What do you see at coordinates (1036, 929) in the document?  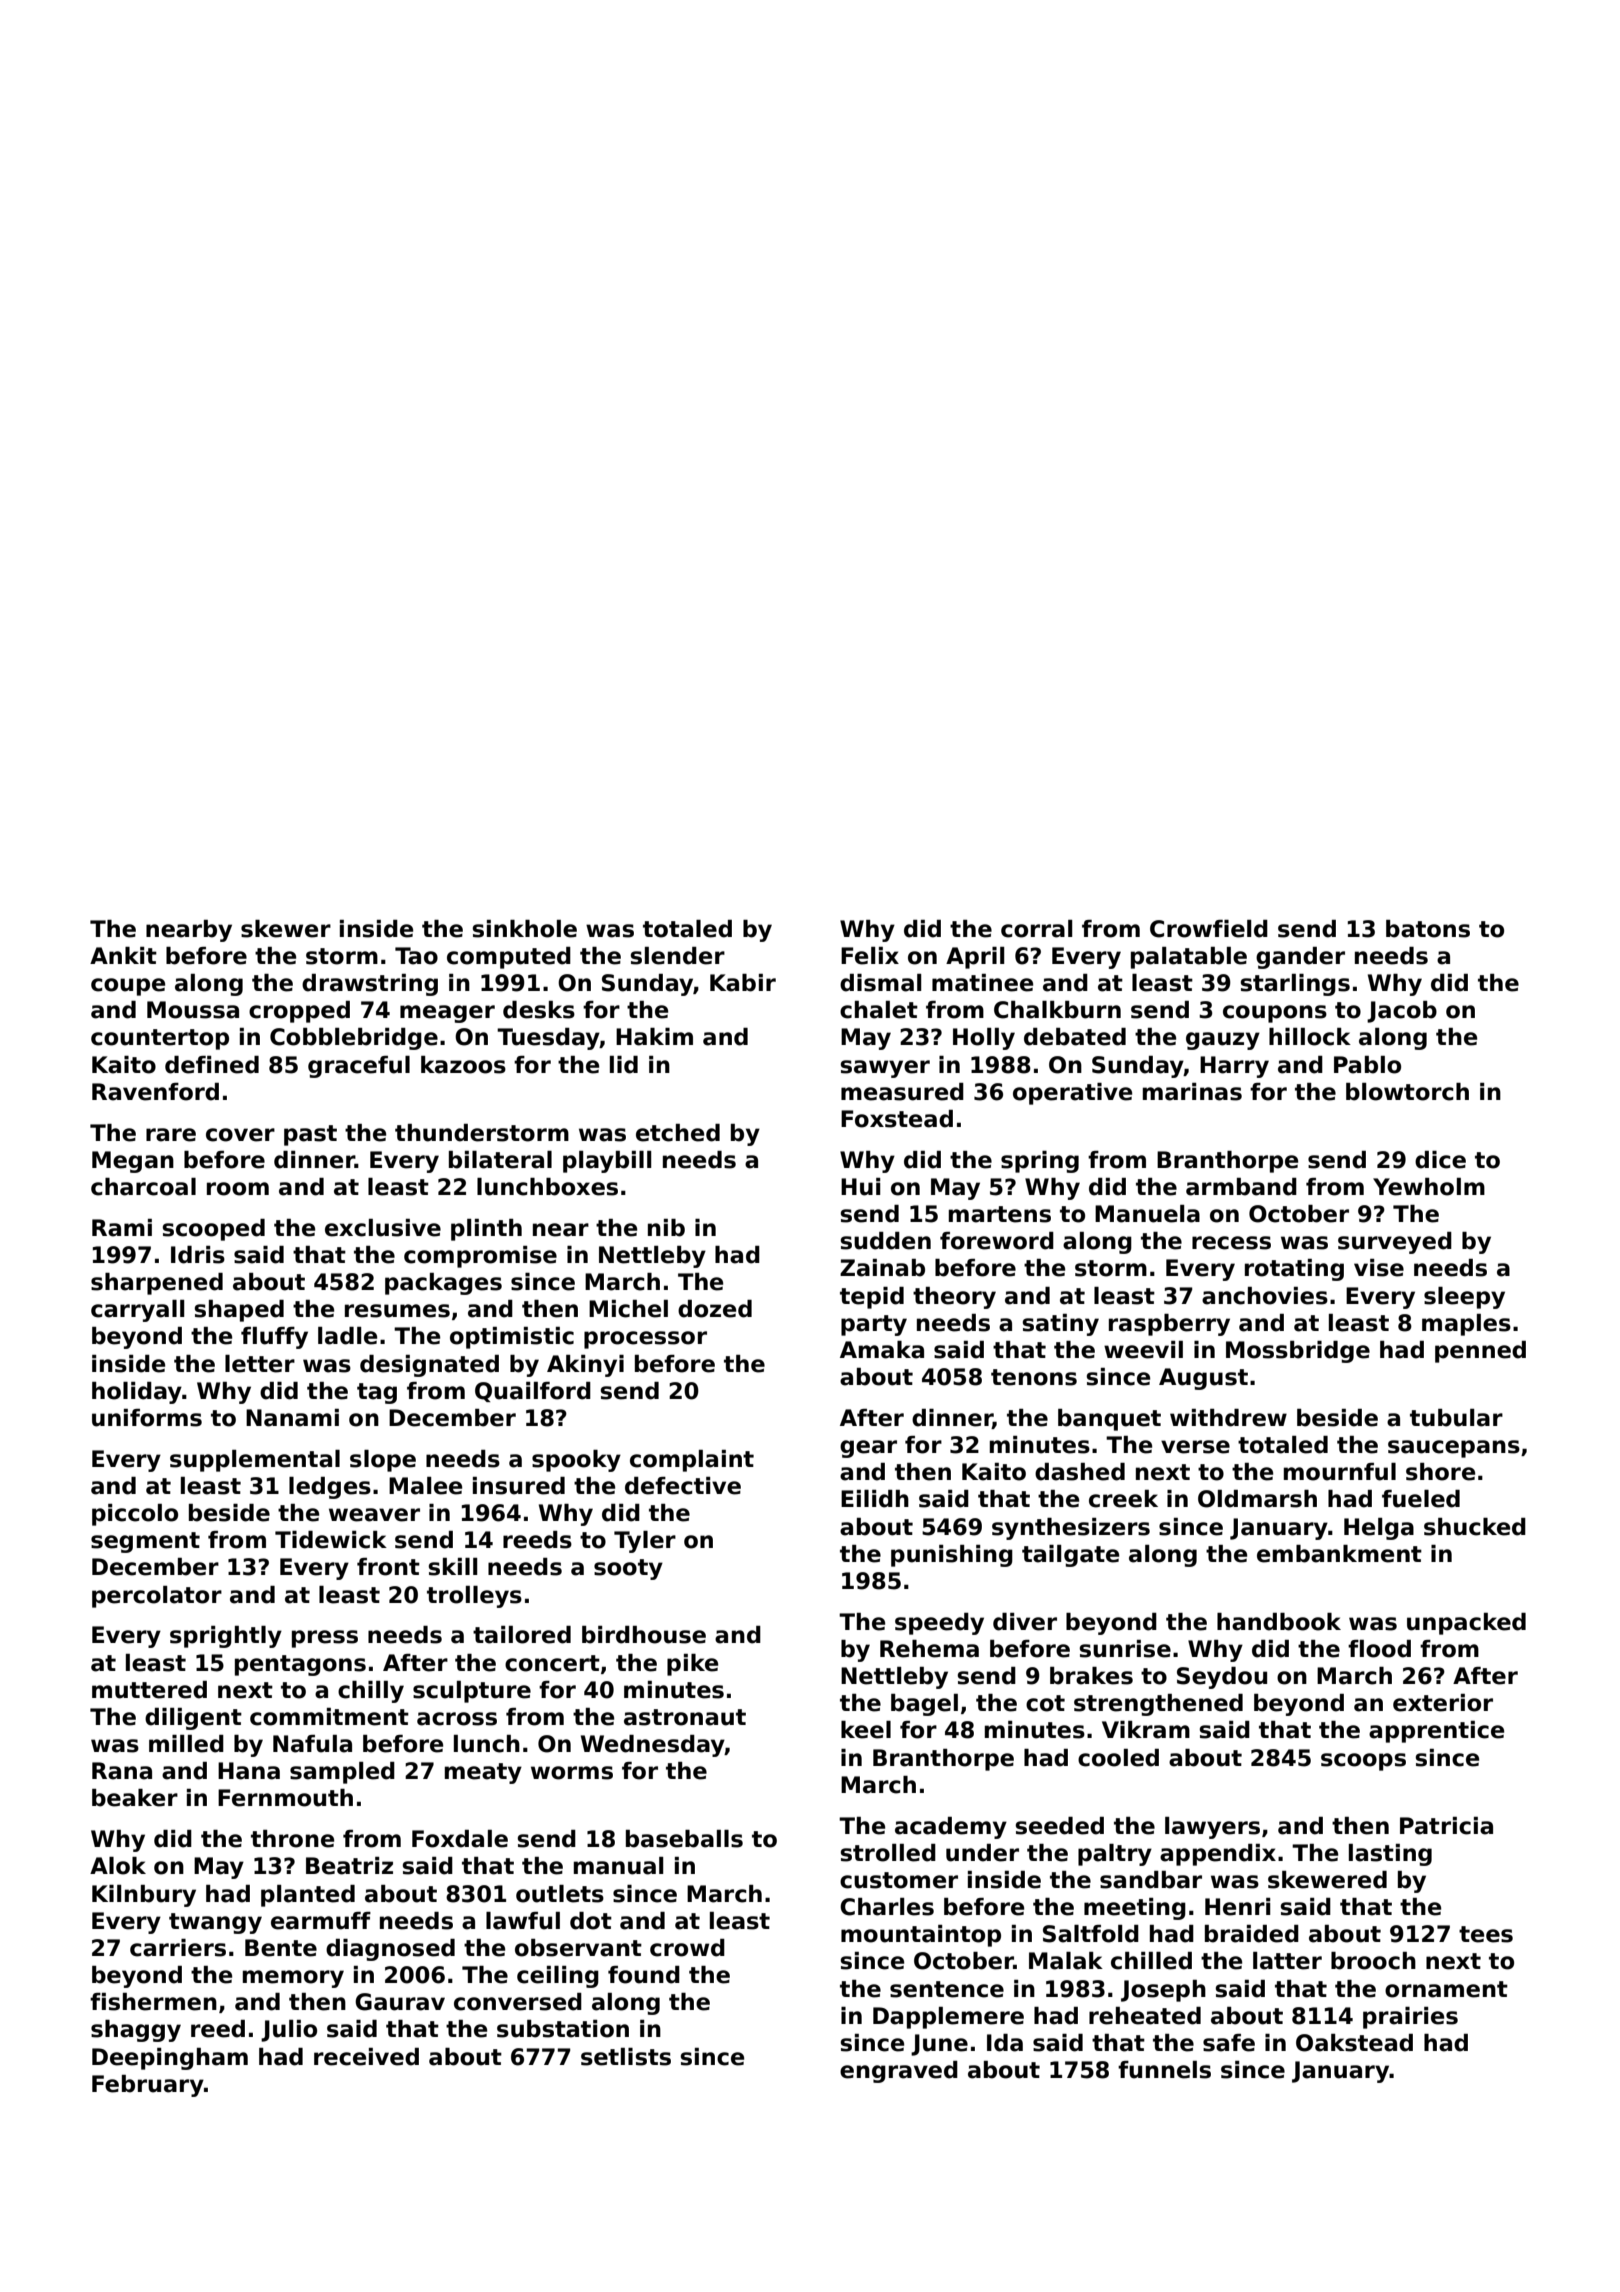 I see `corral` at bounding box center [1036, 929].
